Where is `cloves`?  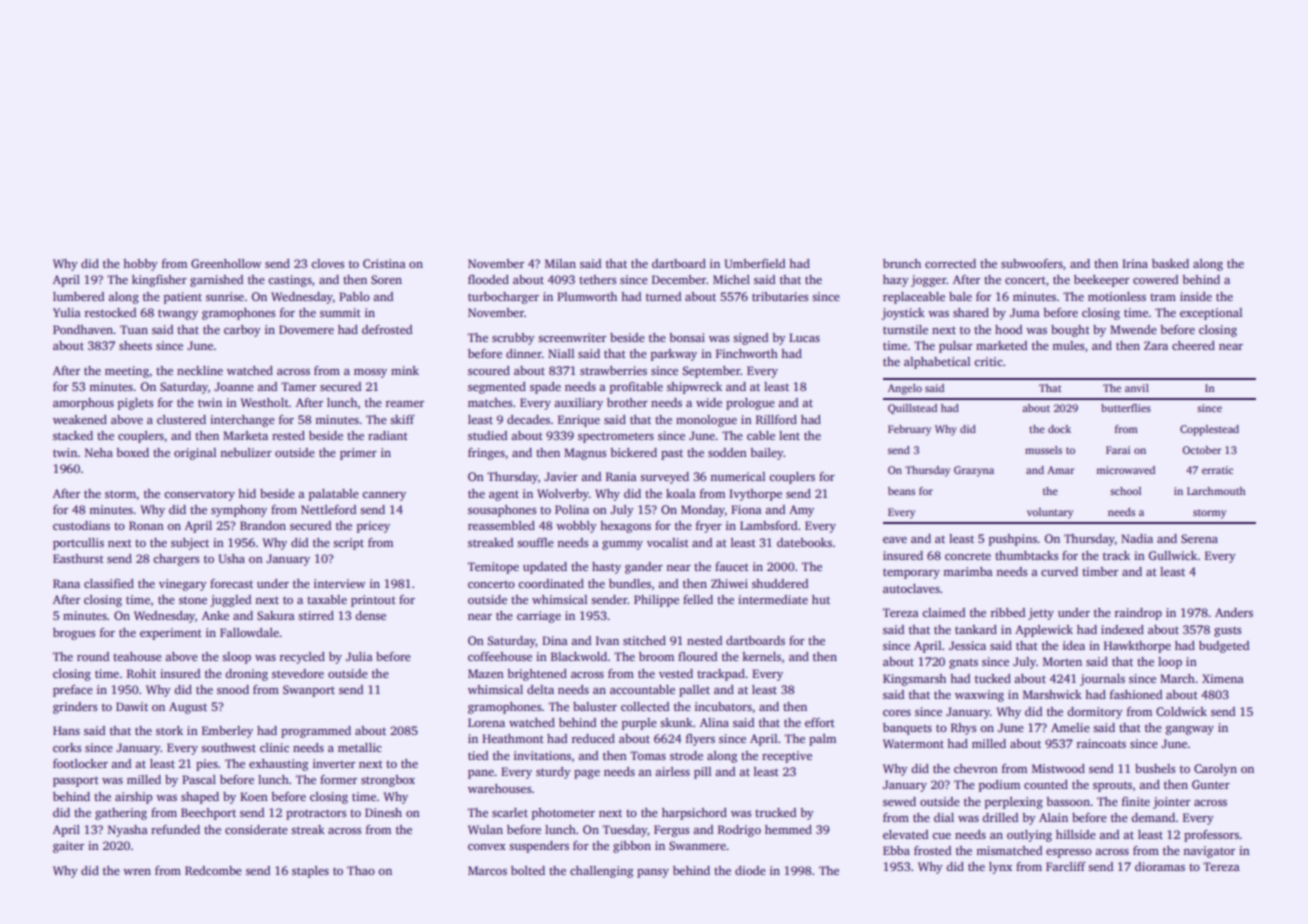 cloves is located at coordinates (327, 263).
